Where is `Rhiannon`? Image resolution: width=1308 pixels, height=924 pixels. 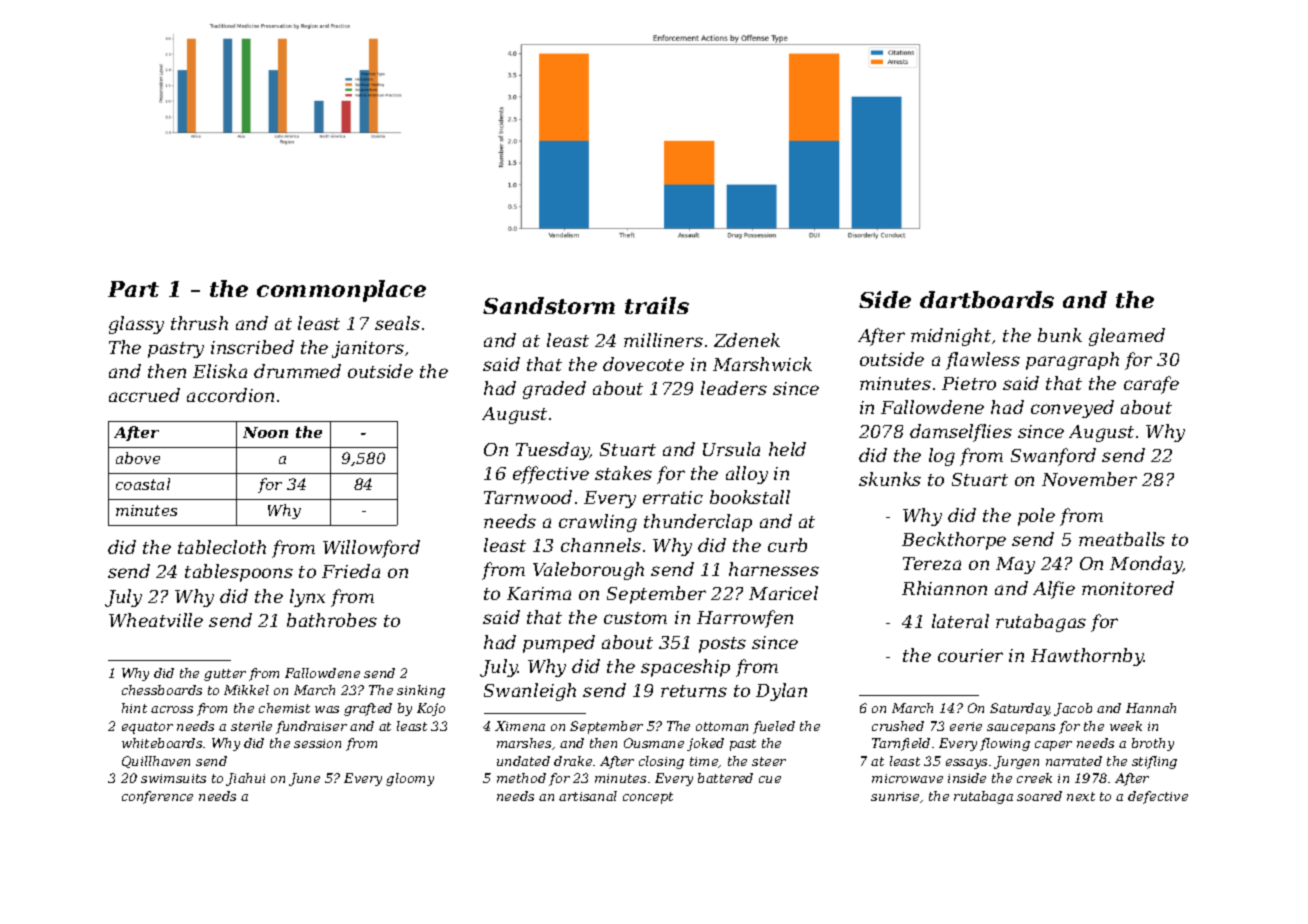
Rhiannon is located at coordinates (944, 588).
